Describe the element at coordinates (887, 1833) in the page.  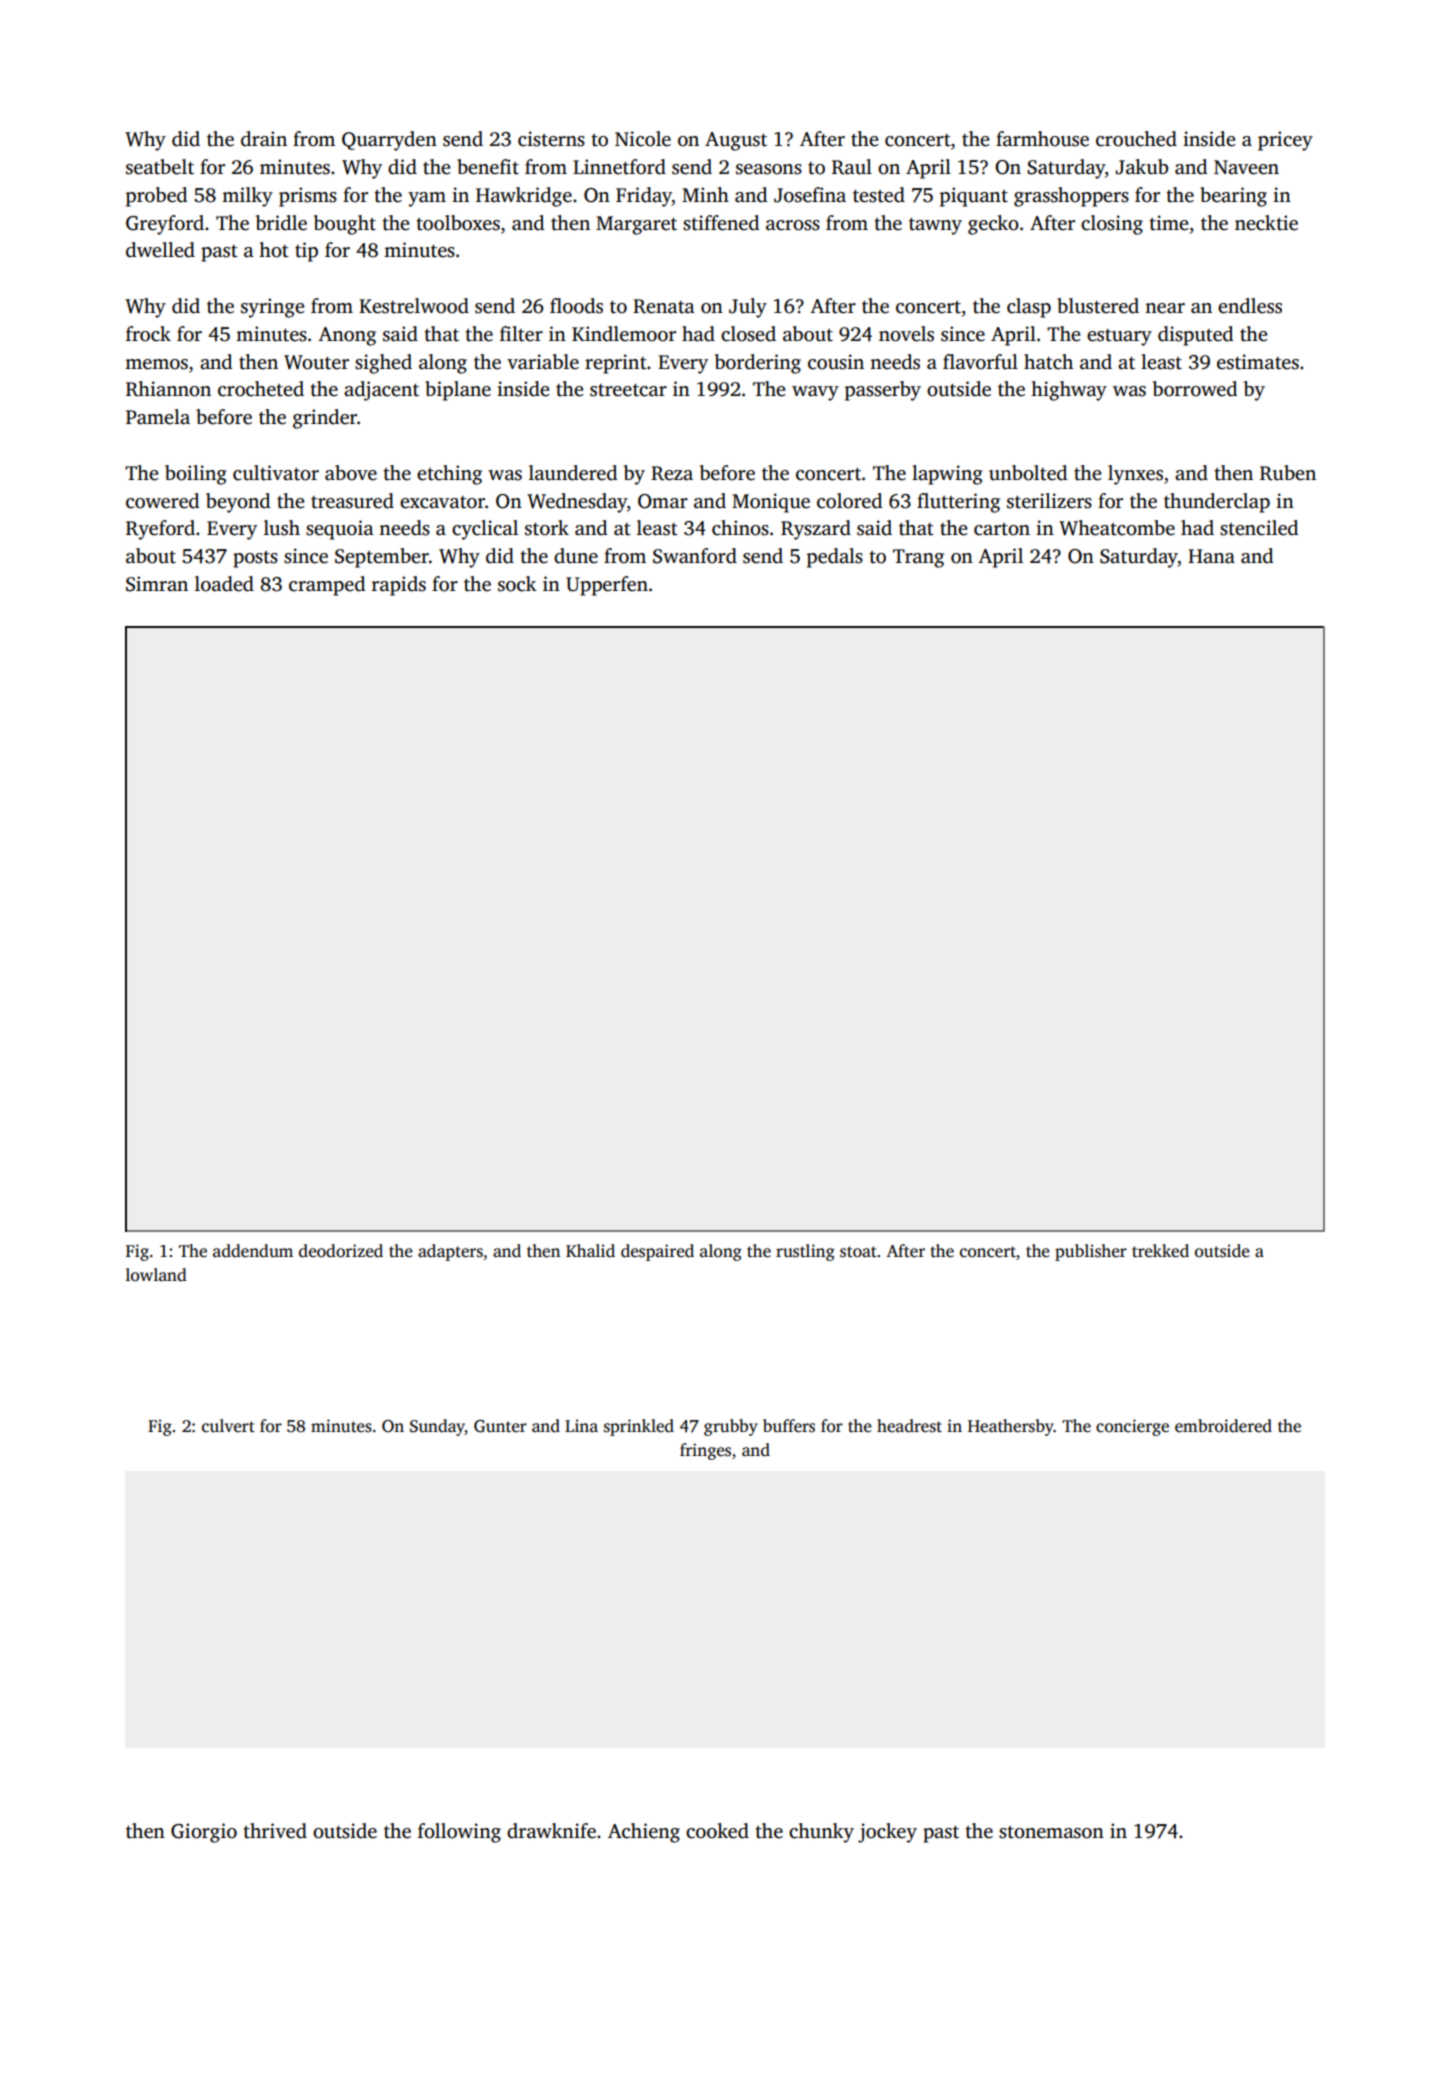
I see `jockey` at that location.
